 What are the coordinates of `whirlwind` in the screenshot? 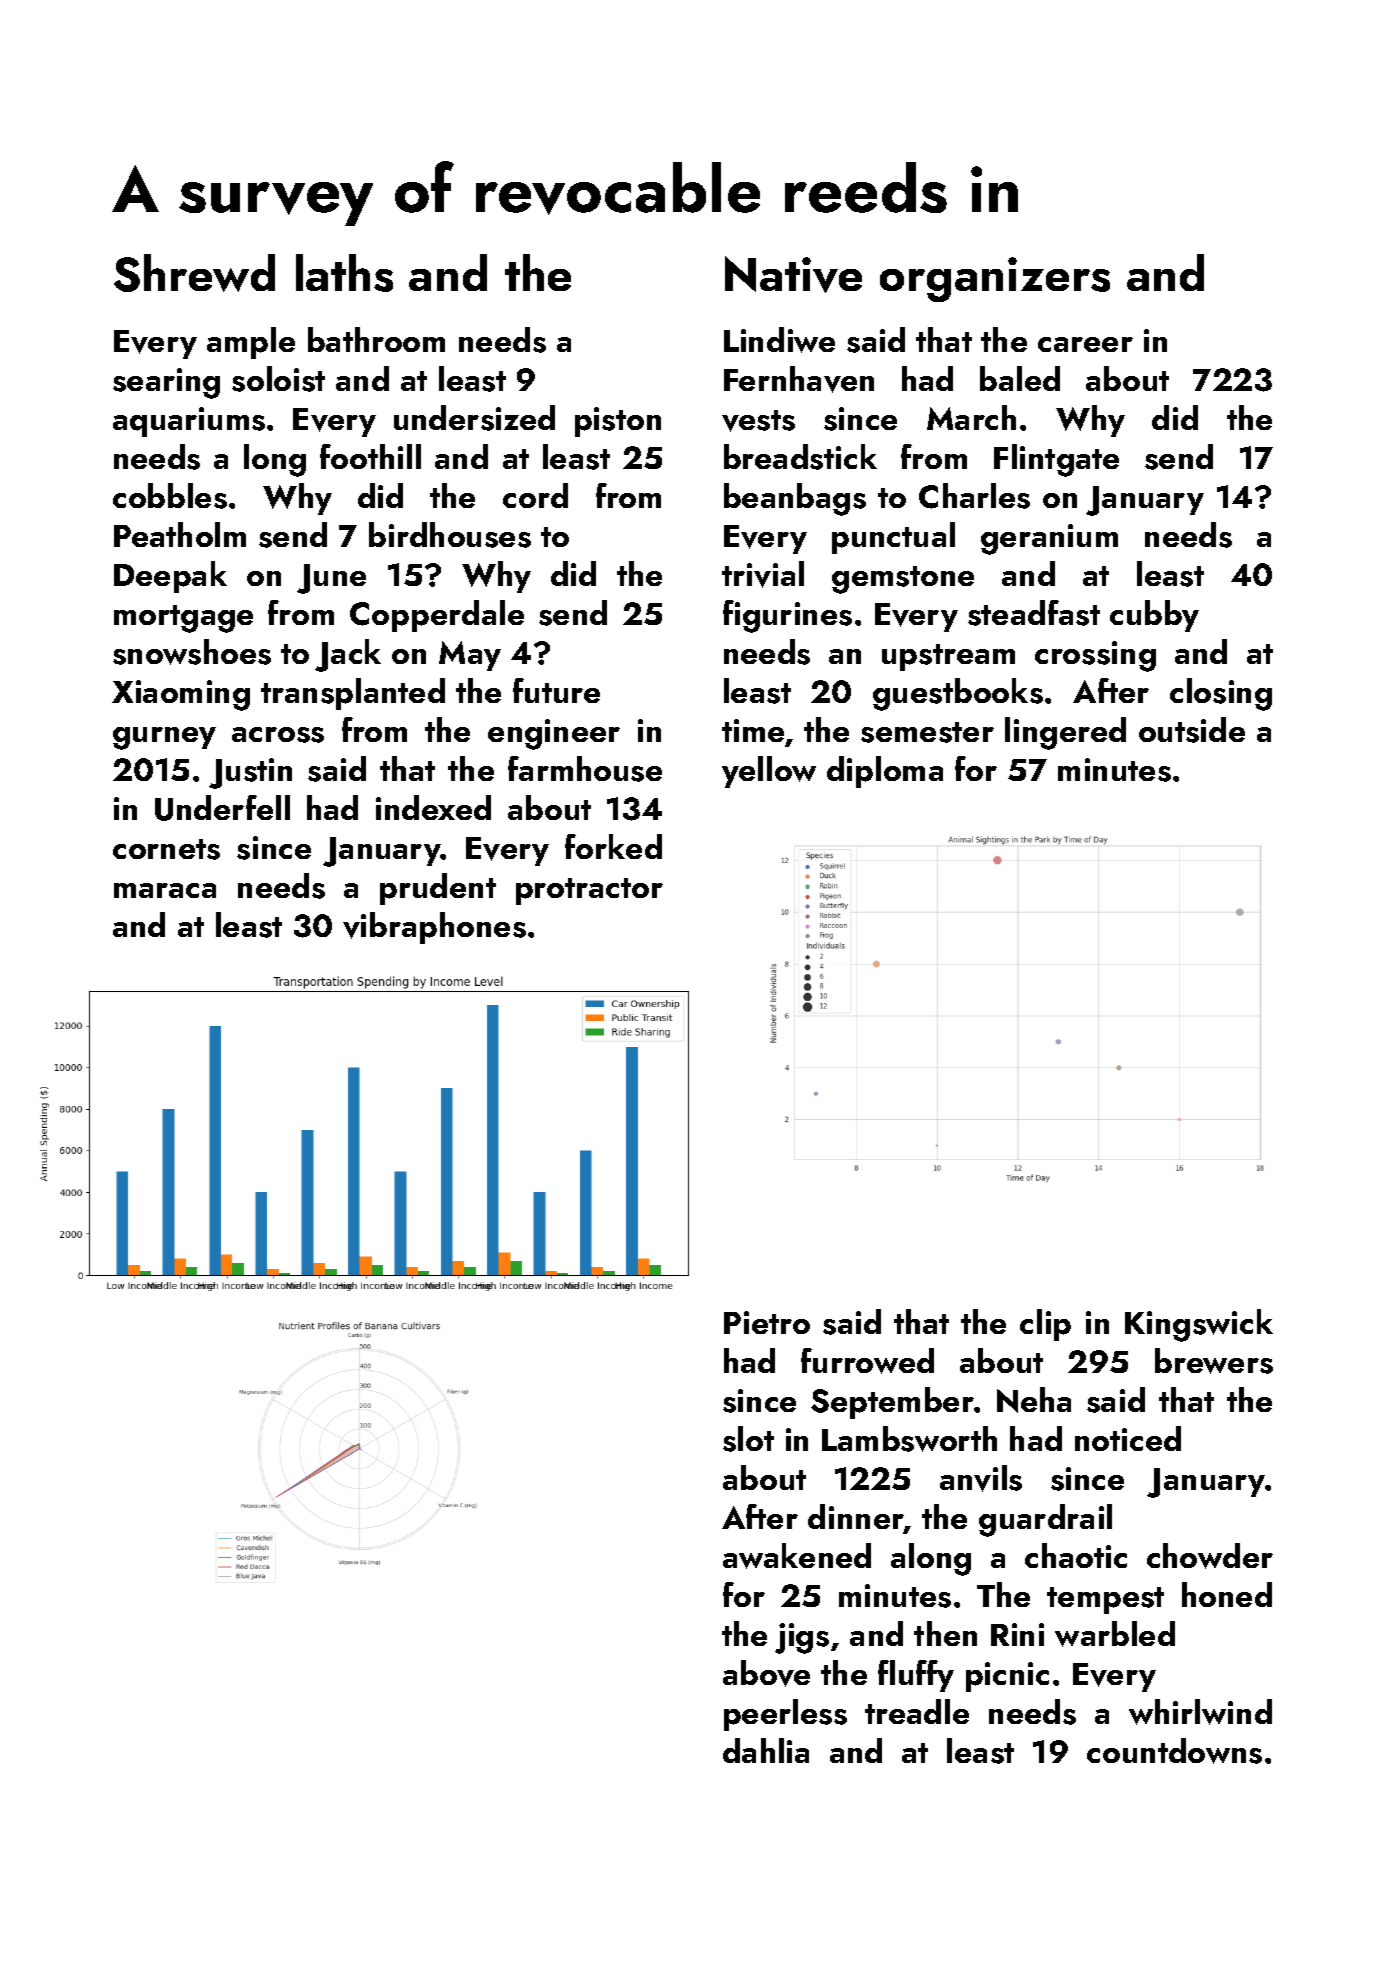 It's located at (1200, 1712).
